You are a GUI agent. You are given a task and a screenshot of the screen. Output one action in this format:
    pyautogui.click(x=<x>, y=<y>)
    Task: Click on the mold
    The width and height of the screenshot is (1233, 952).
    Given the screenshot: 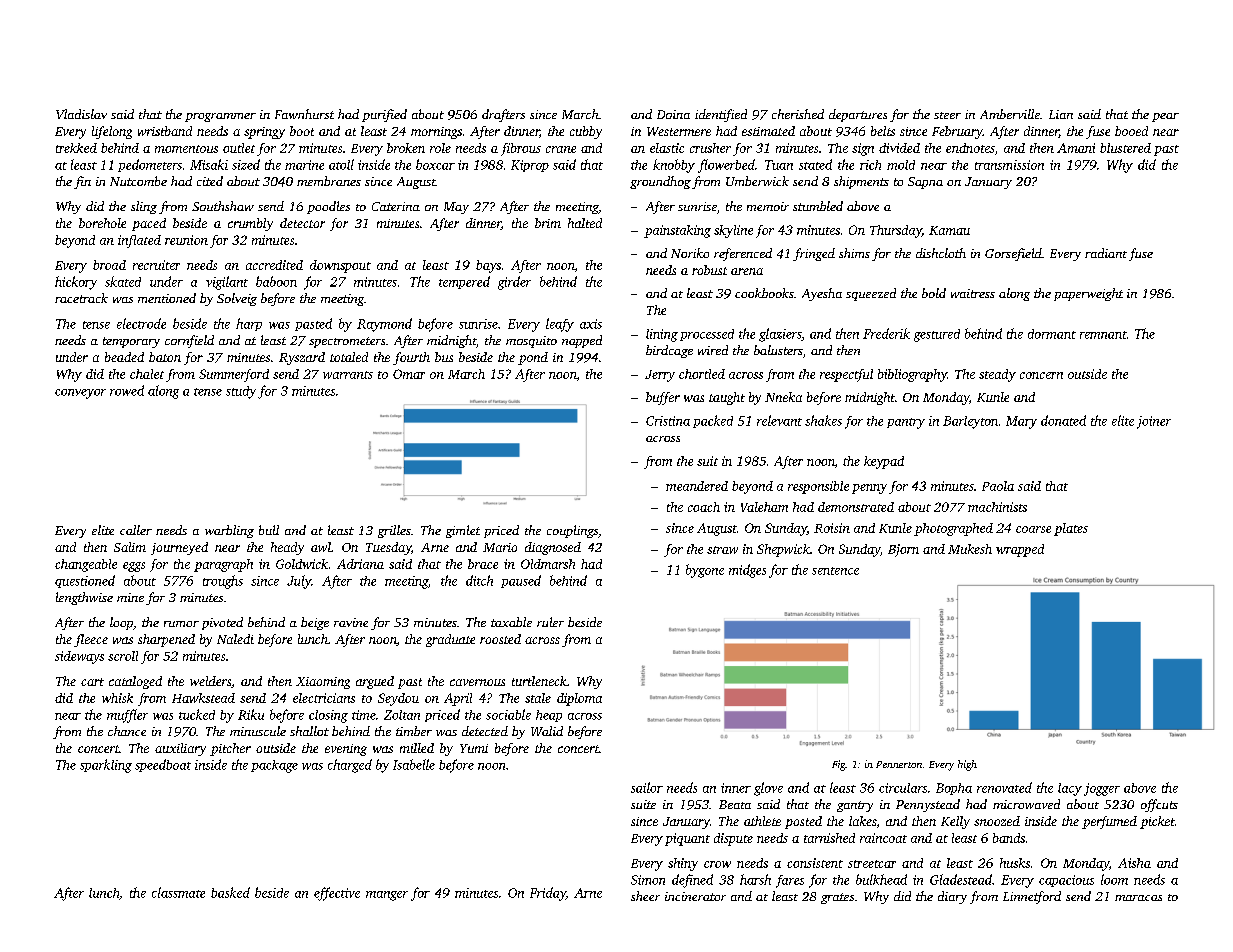 What is the action you would take?
    pyautogui.click(x=901, y=165)
